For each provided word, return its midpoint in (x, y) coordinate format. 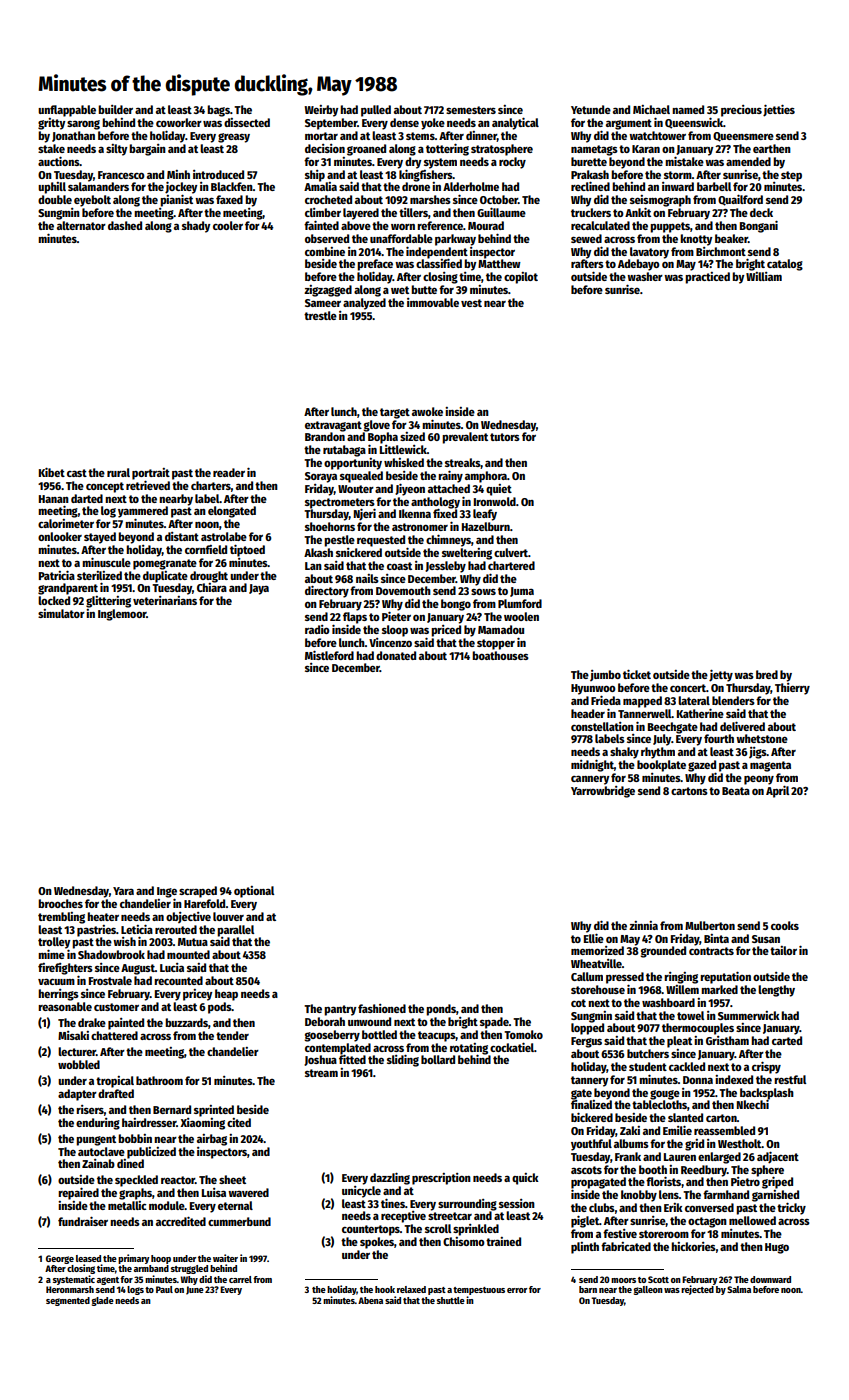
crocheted (328, 199)
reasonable (65, 1006)
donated (396, 655)
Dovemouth (403, 590)
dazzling (390, 1178)
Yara (123, 891)
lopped (587, 1029)
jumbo (605, 675)
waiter (225, 1258)
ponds (441, 1010)
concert (688, 688)
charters (211, 485)
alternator (81, 225)
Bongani (759, 226)
